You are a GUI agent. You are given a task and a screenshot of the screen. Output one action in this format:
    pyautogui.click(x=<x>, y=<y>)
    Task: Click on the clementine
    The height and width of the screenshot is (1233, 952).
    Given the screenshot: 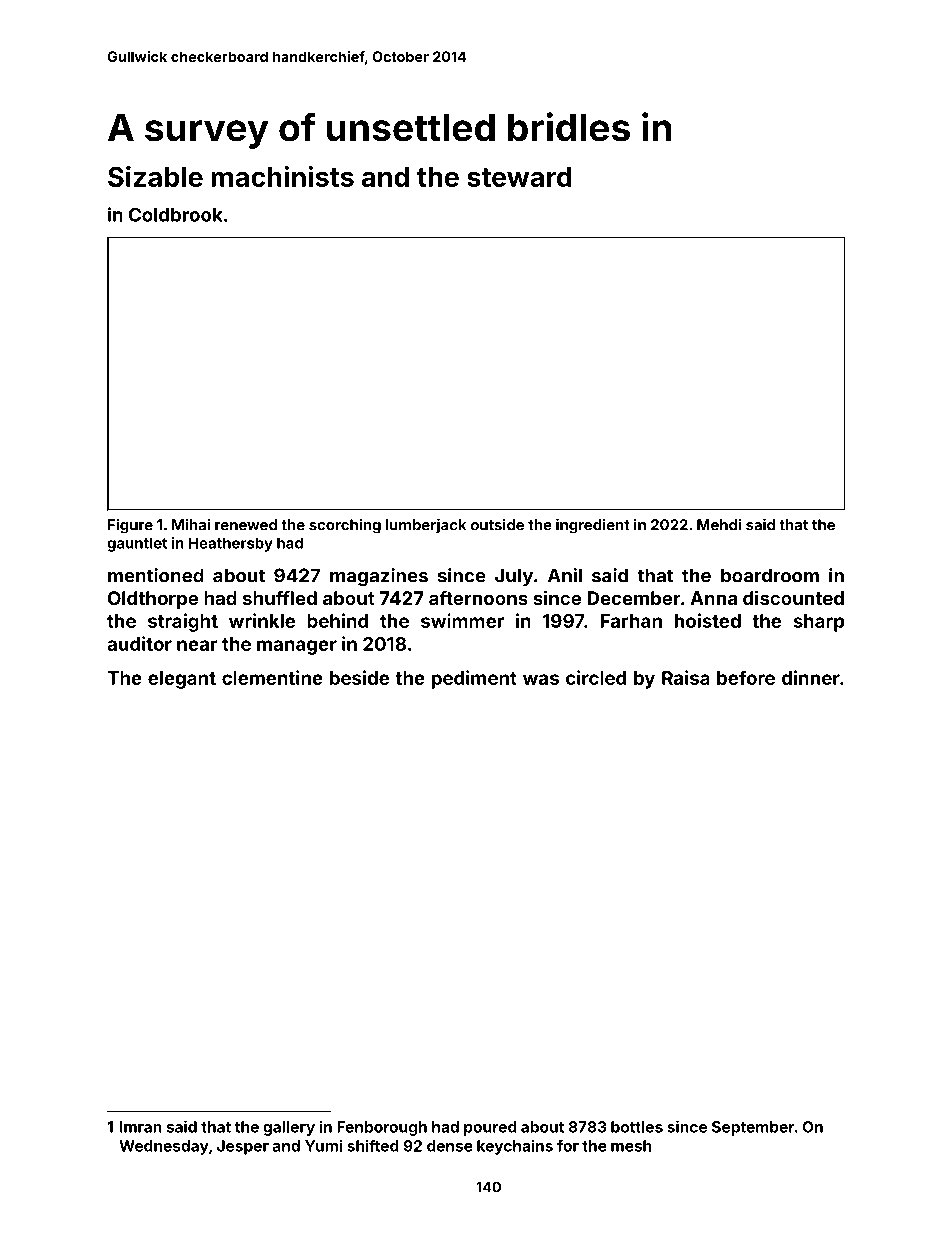 What is the action you would take?
    pyautogui.click(x=272, y=677)
